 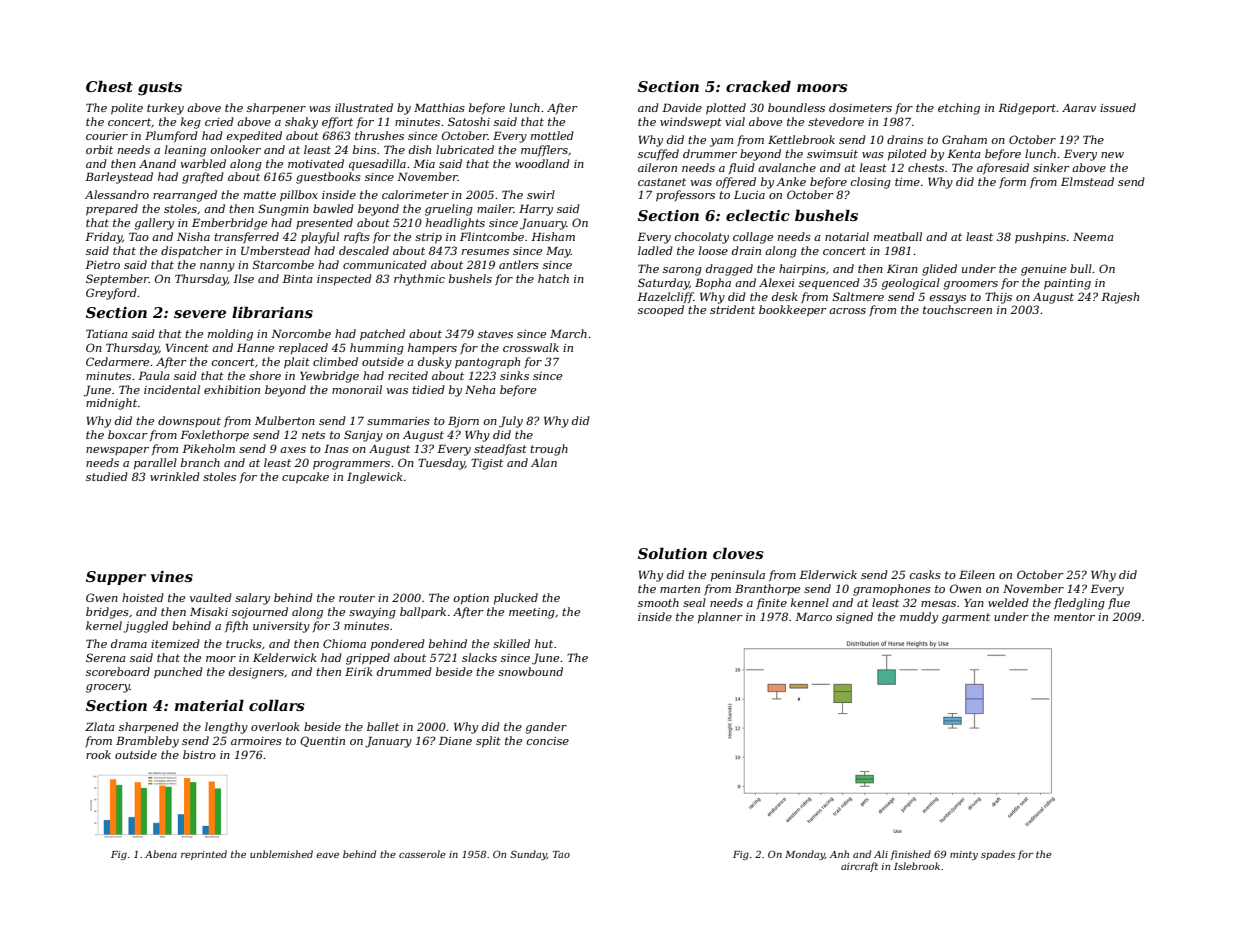 What do you see at coordinates (544, 643) in the screenshot?
I see `hut` at bounding box center [544, 643].
